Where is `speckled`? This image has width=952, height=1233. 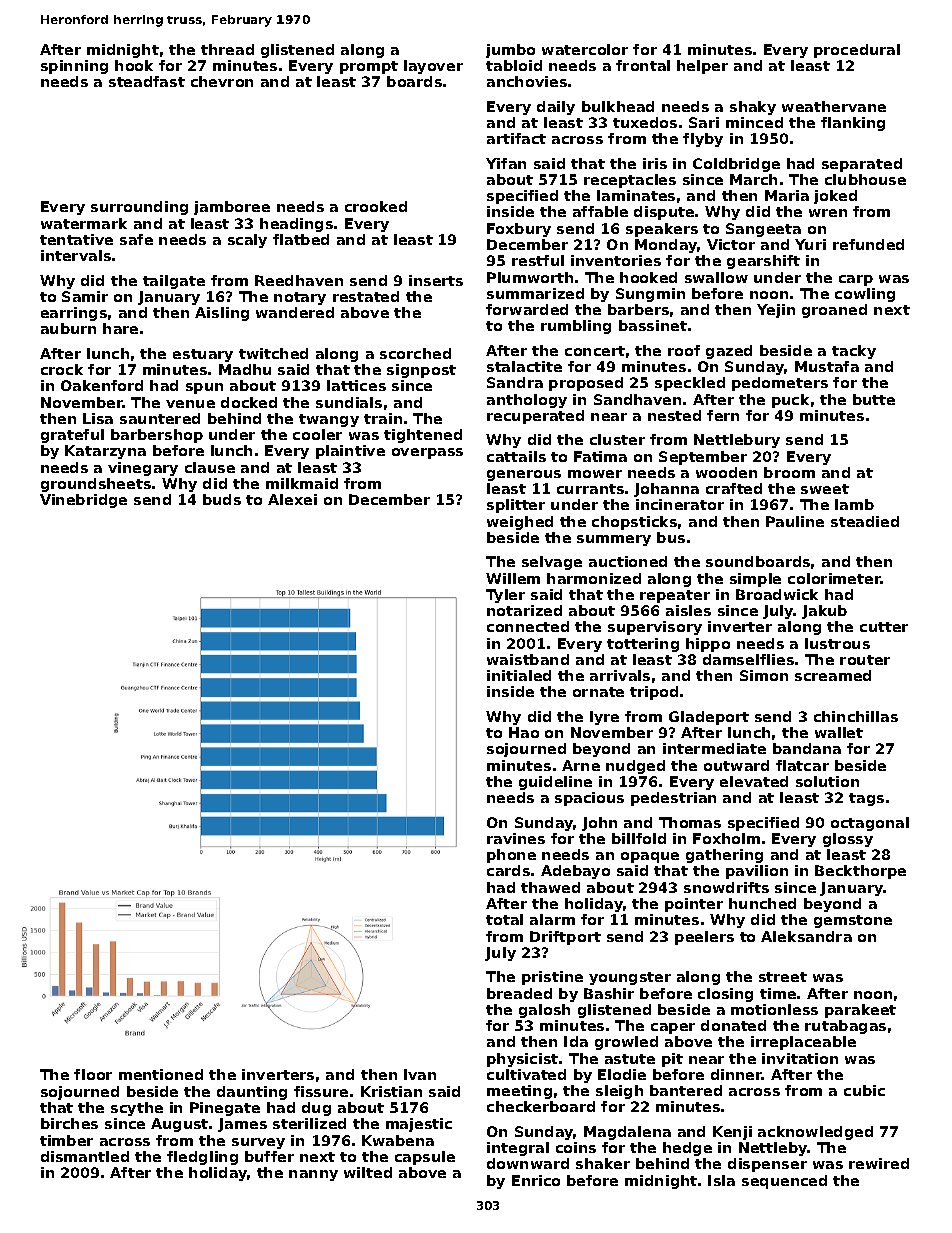 speckled is located at coordinates (690, 384).
